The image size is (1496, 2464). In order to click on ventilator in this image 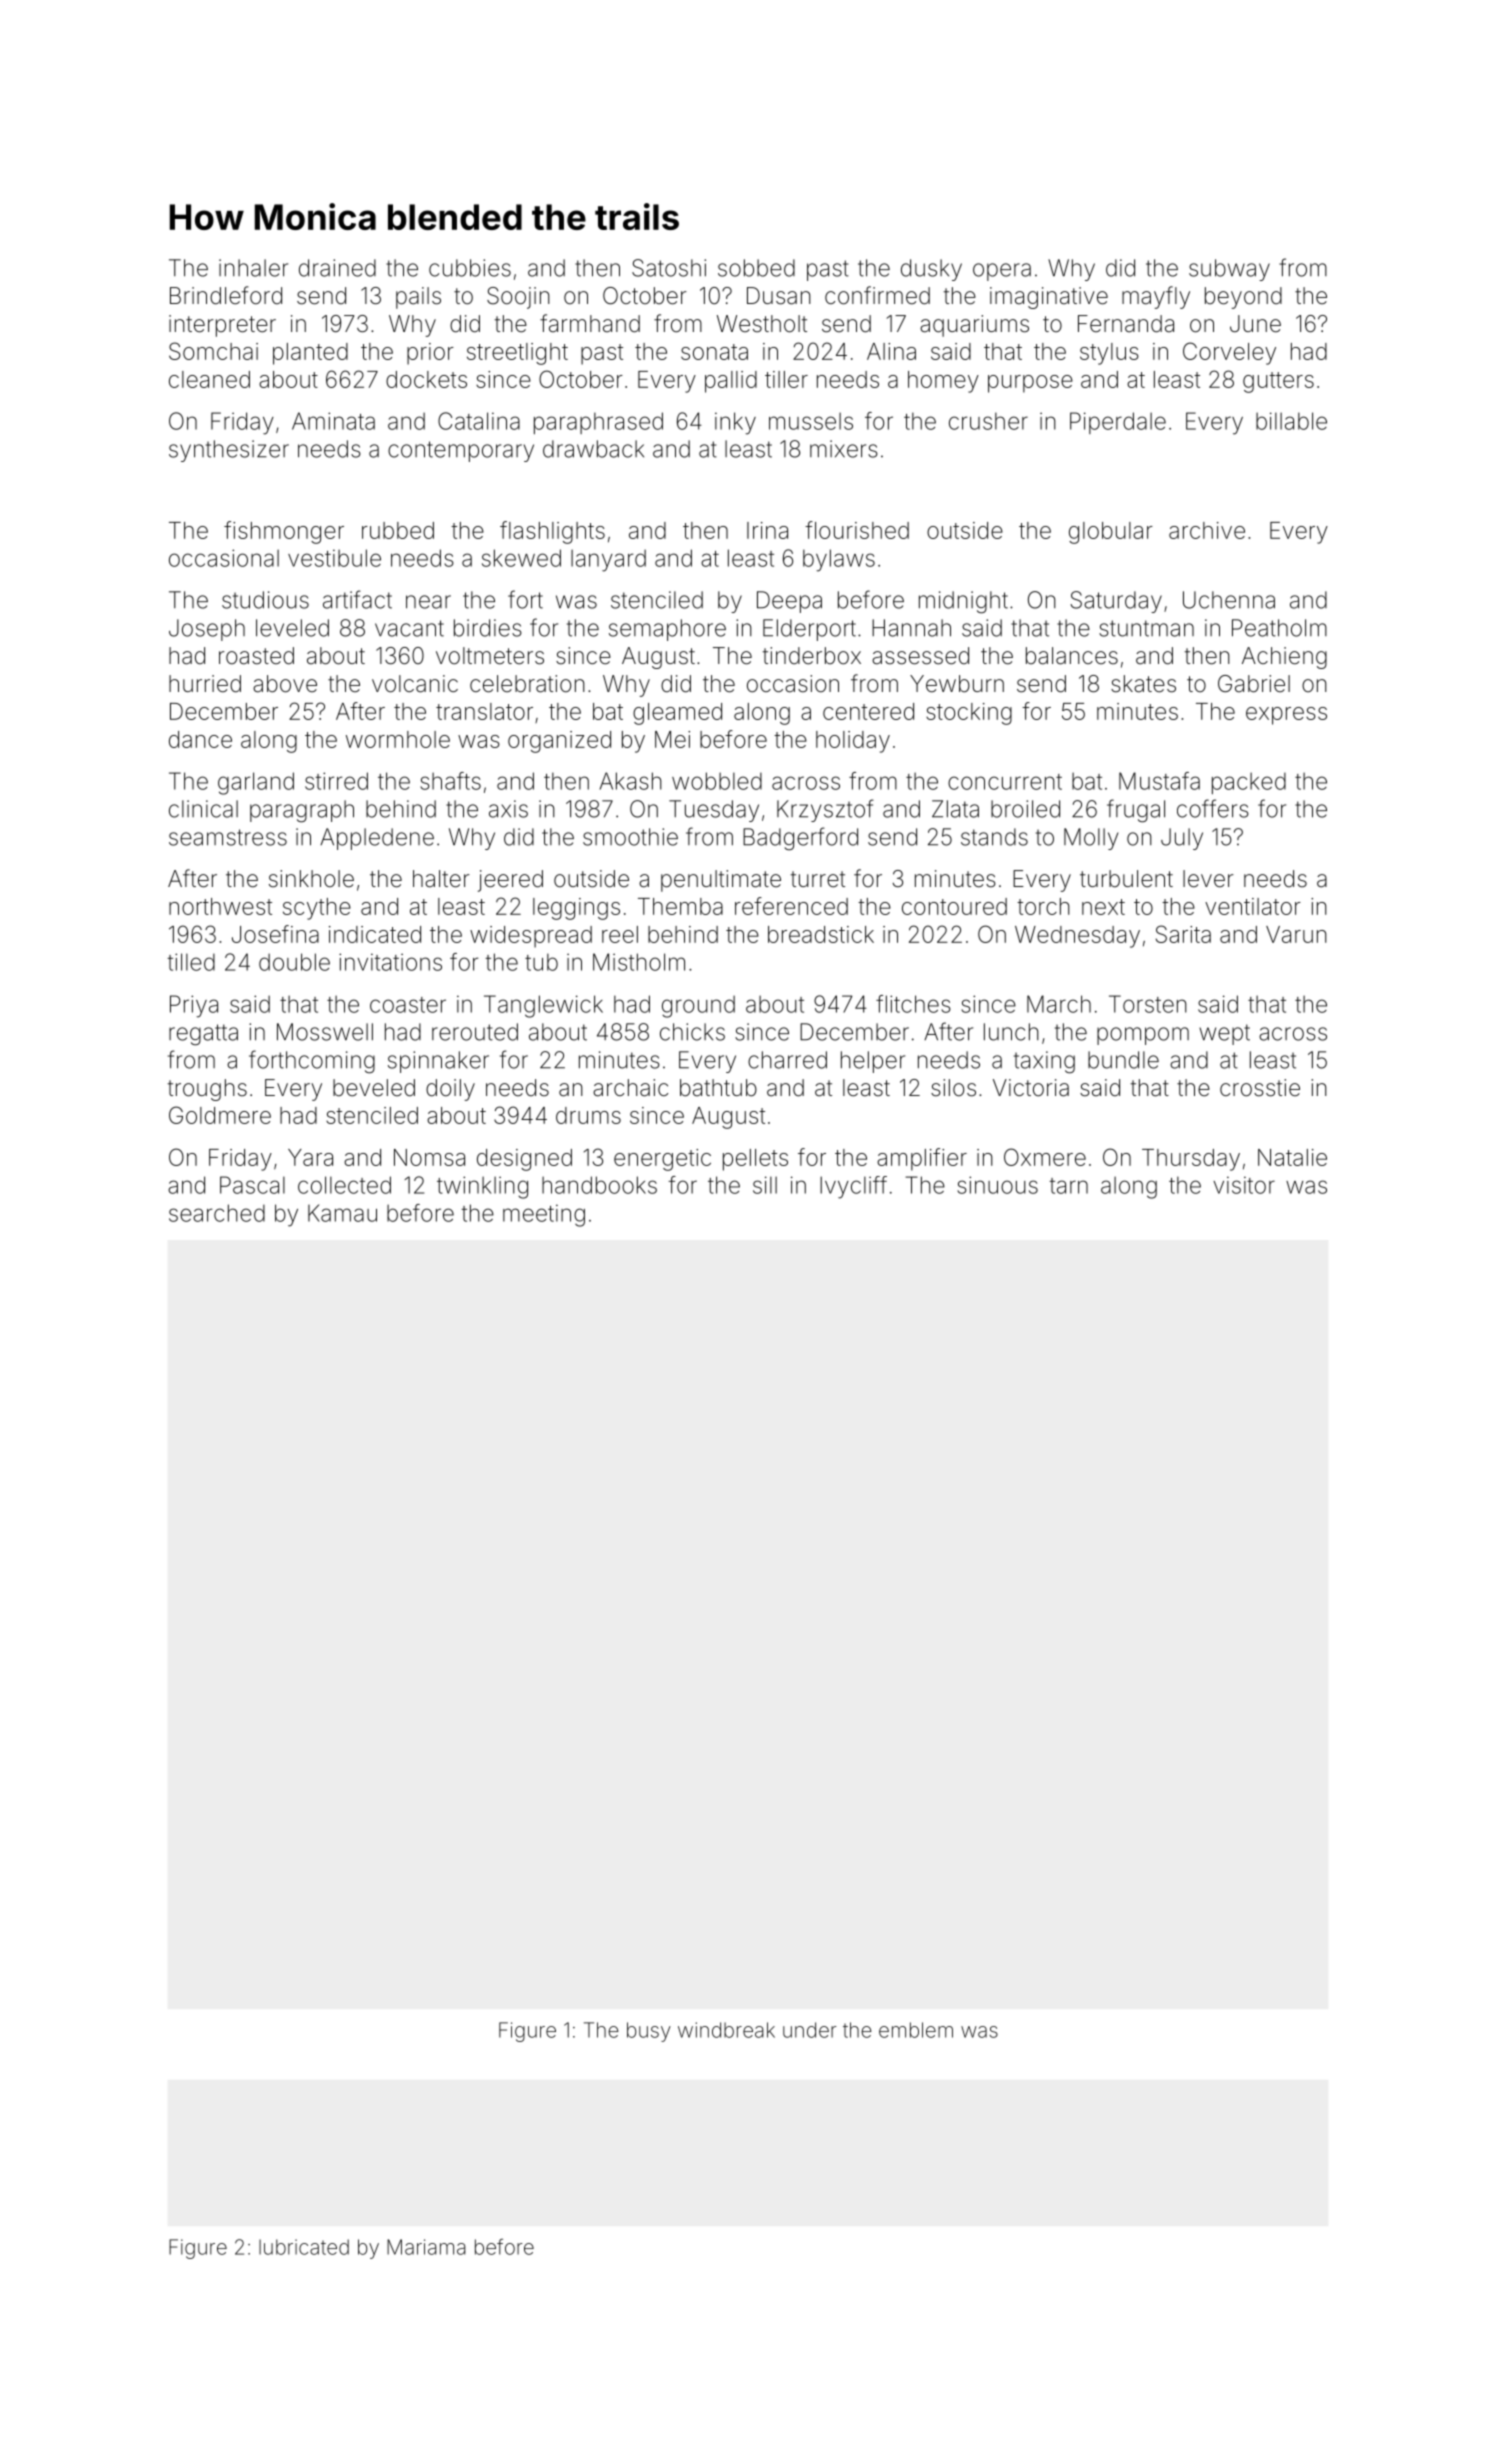, I will do `click(1253, 906)`.
